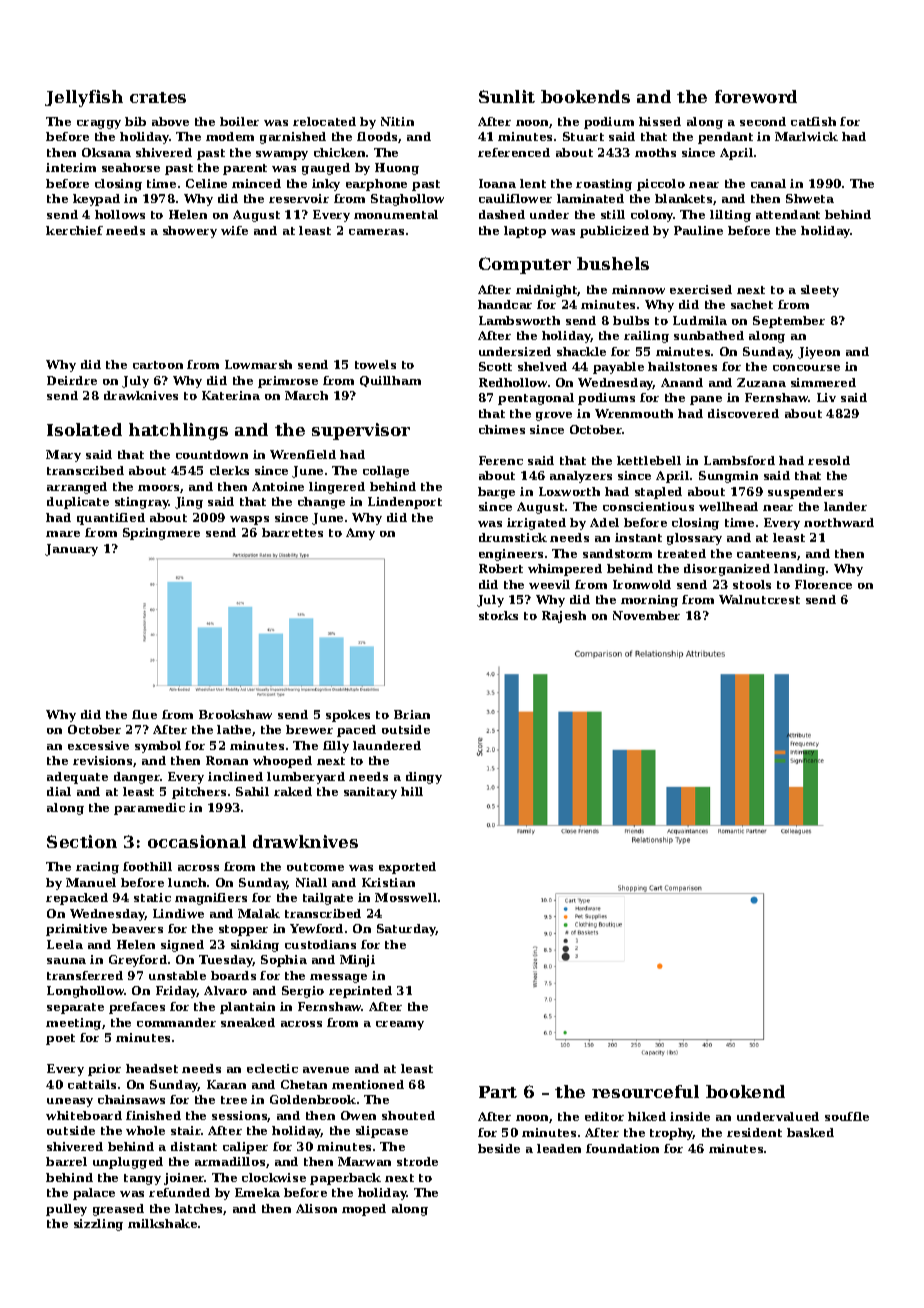 This document has height=1308, width=924. I want to click on Lindenport, so click(405, 503).
